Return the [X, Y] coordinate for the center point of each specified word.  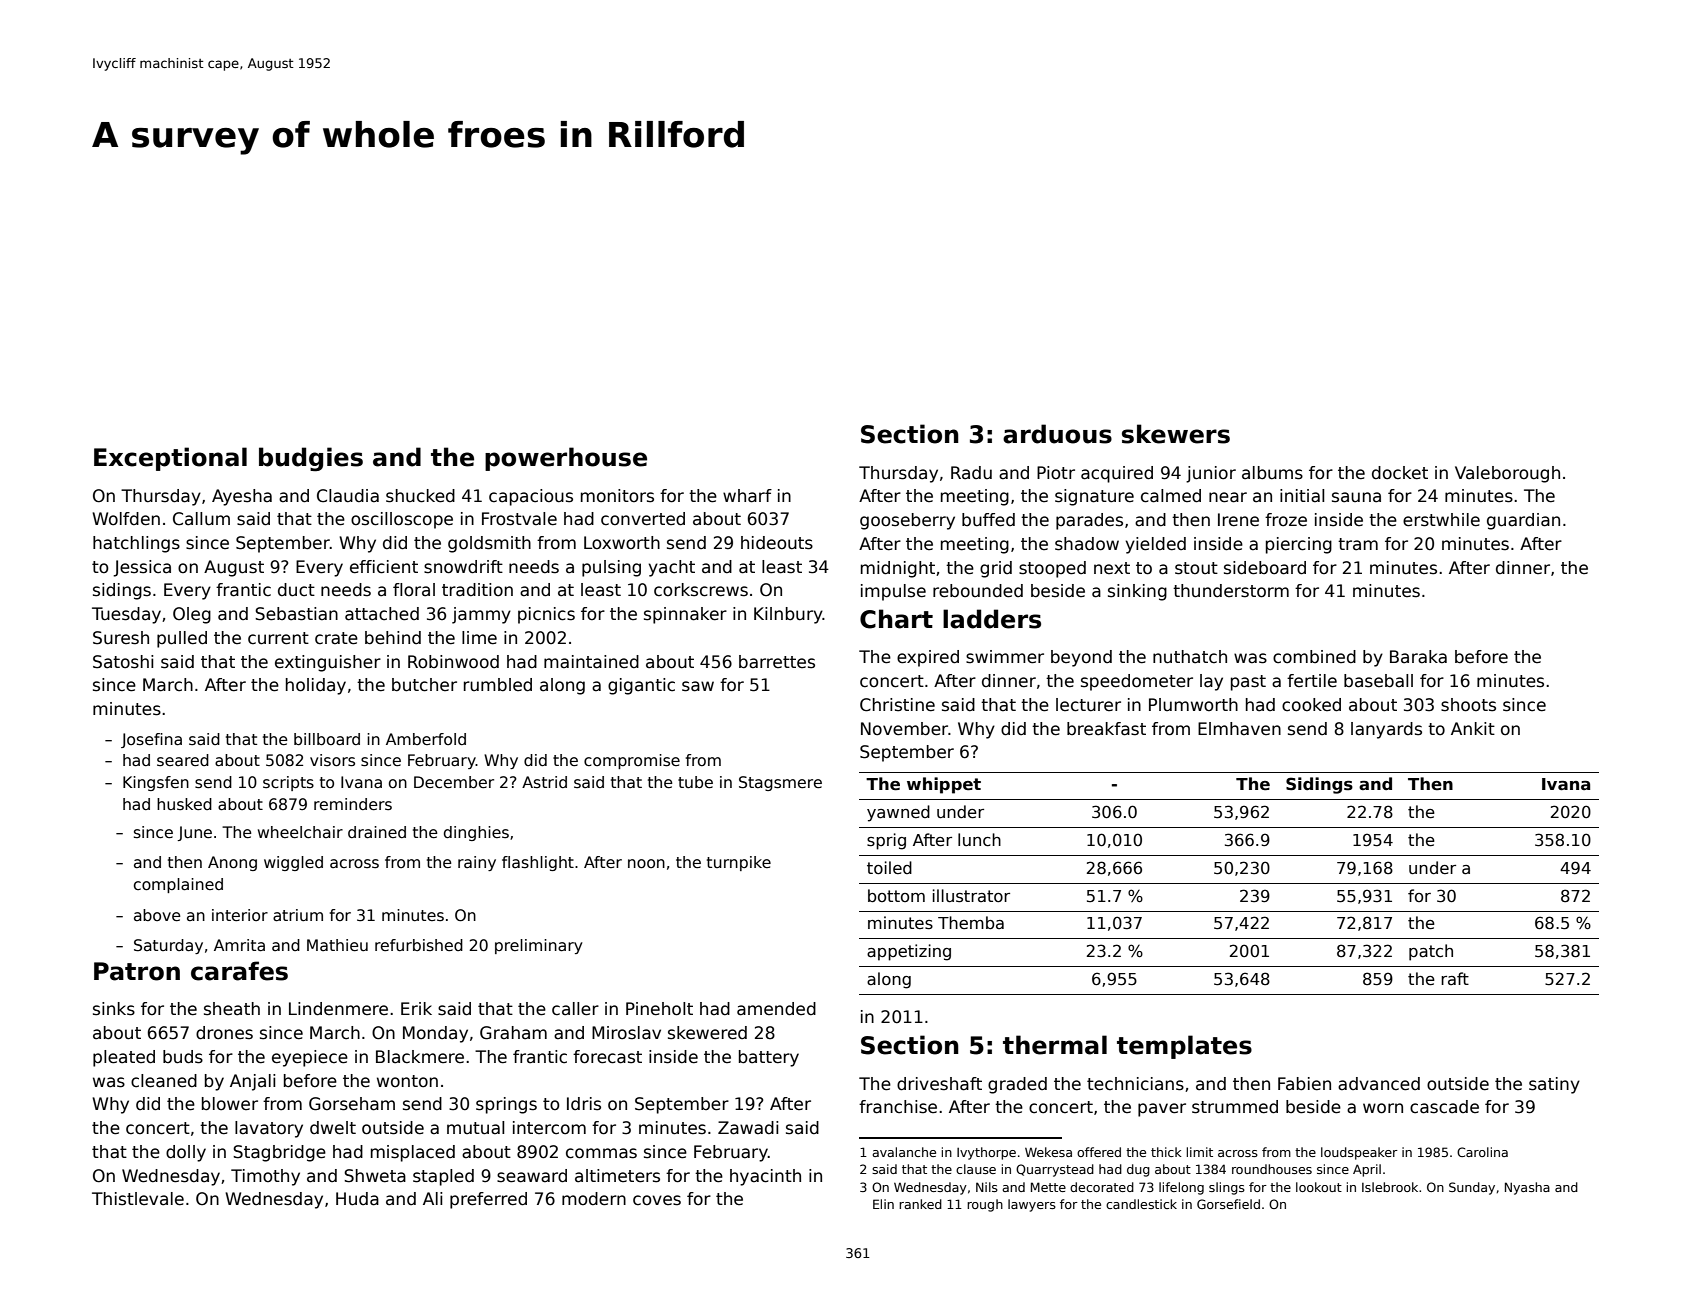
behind [393, 638]
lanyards [1386, 730]
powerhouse [566, 459]
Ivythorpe [986, 1153]
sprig [886, 841]
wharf [747, 496]
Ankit [1473, 728]
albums [1272, 473]
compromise [632, 761]
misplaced [413, 1153]
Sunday [1472, 1188]
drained [377, 832]
